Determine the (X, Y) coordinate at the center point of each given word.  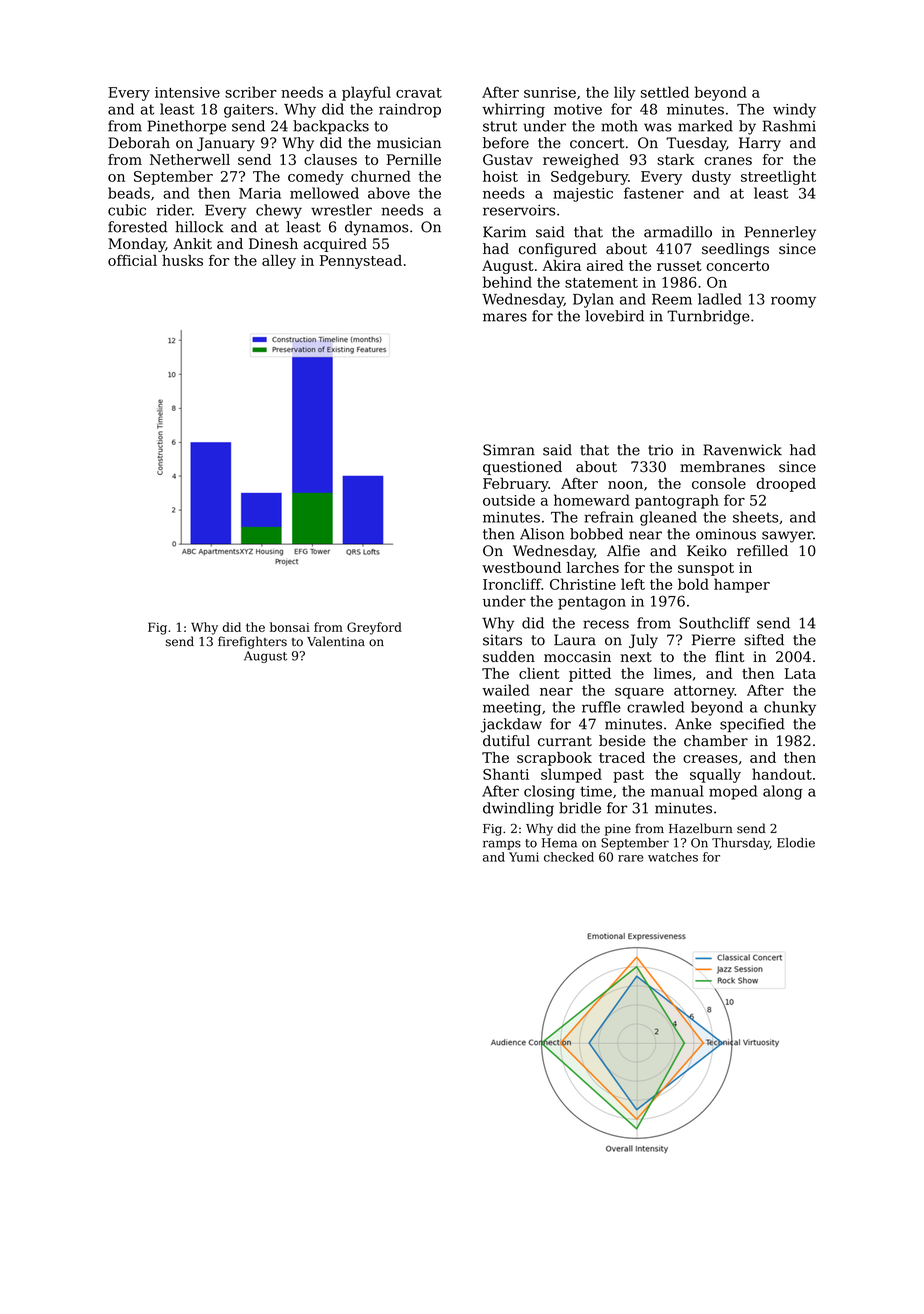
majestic (583, 195)
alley (279, 261)
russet (679, 266)
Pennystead (361, 262)
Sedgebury (589, 177)
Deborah (139, 143)
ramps (502, 845)
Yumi (524, 857)
